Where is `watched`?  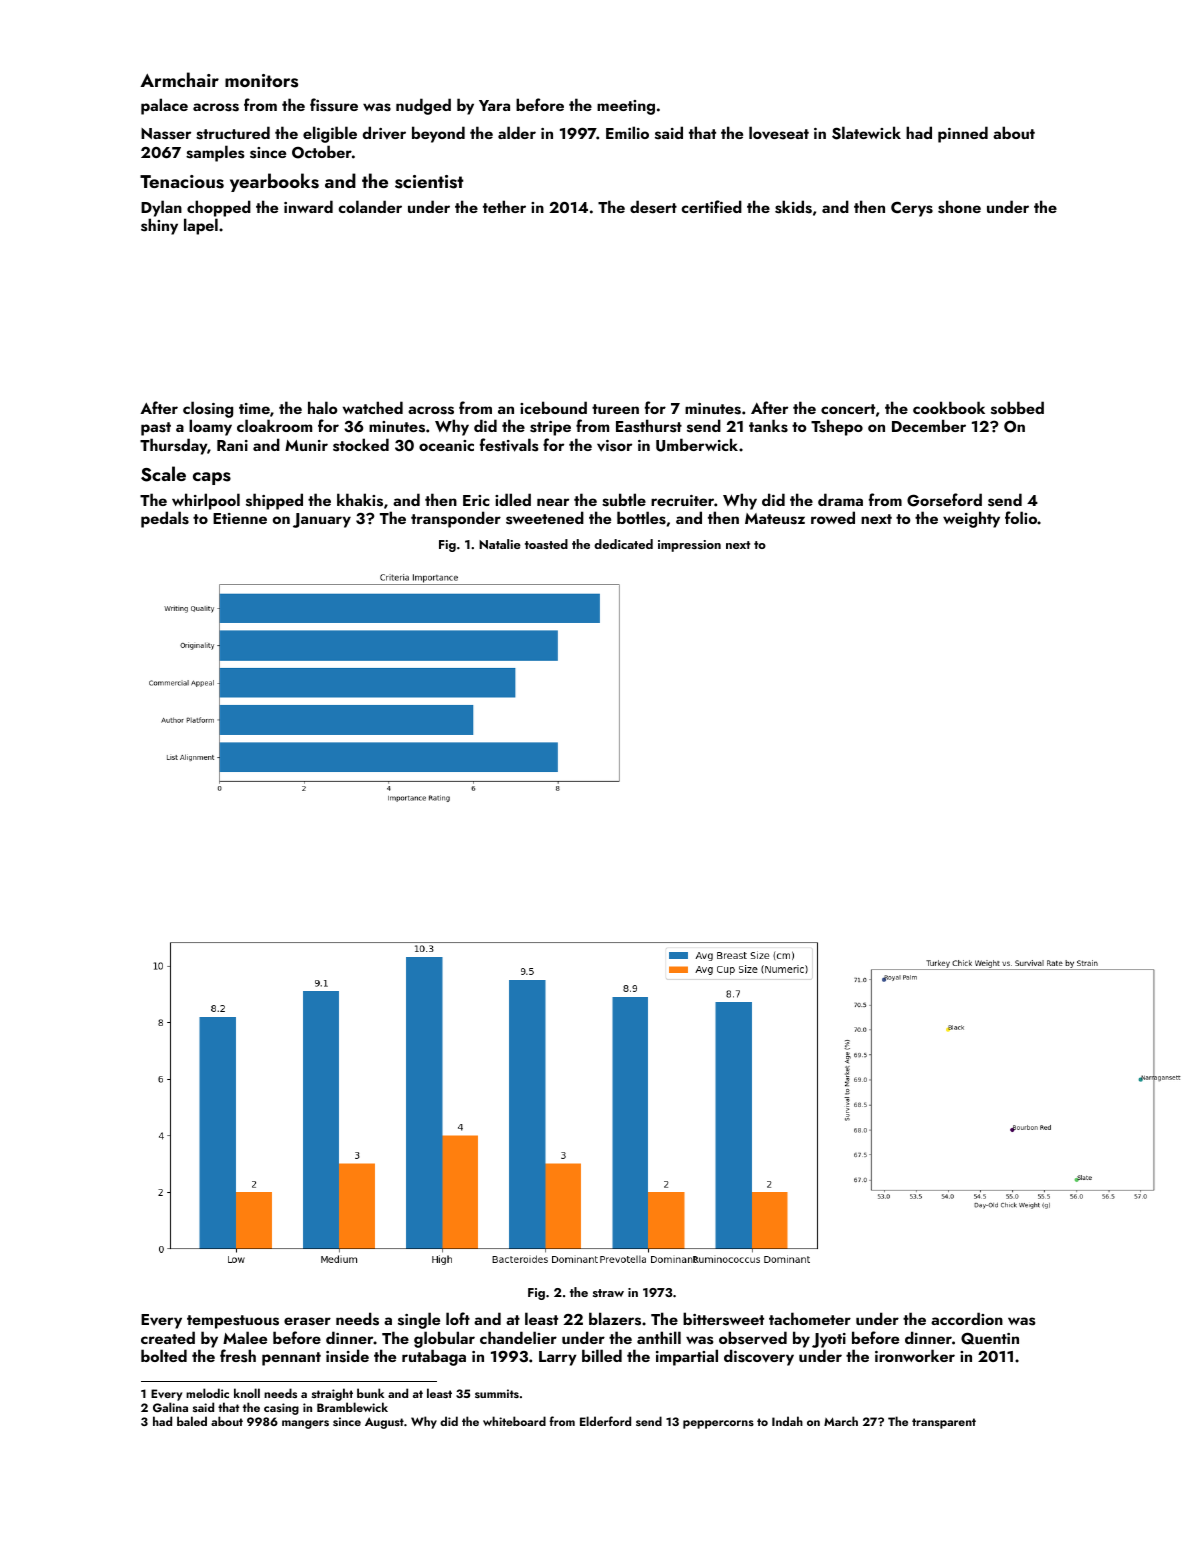 watched is located at coordinates (372, 407).
